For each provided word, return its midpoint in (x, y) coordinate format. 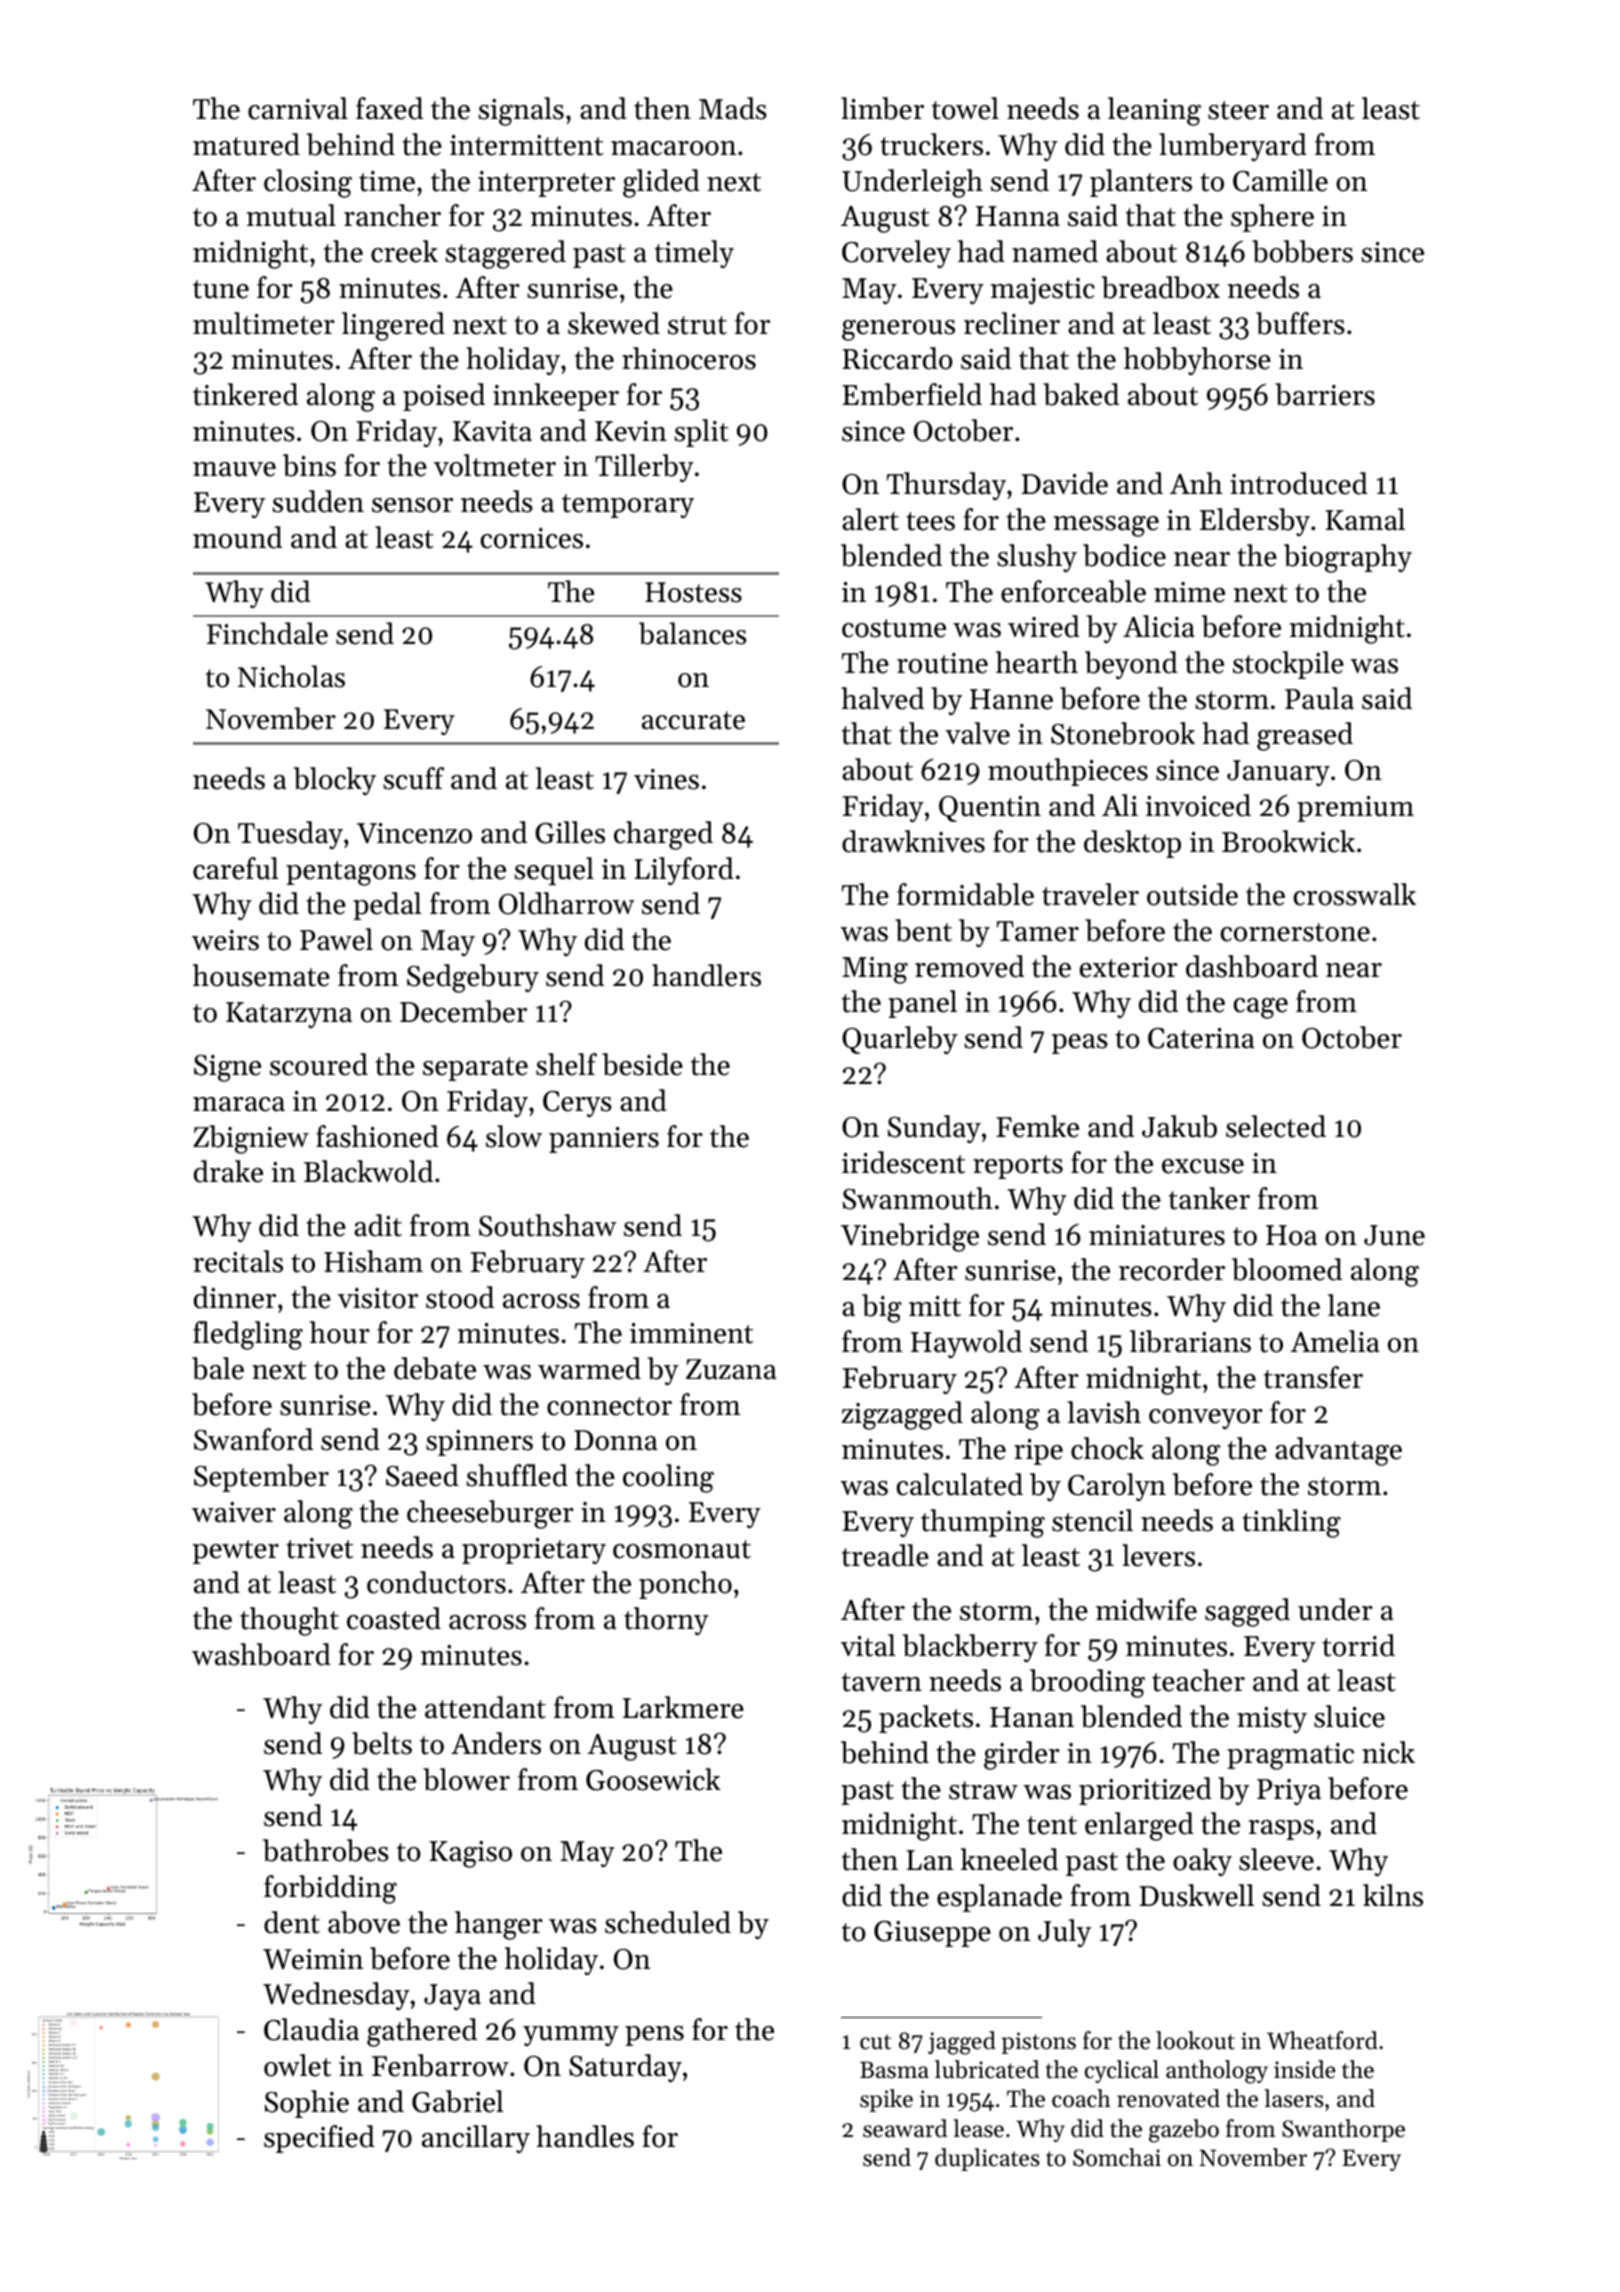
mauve (234, 469)
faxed (389, 108)
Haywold (966, 1344)
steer (1238, 110)
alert (870, 519)
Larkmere (683, 1707)
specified (319, 2139)
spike (886, 2100)
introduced (1299, 483)
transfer (1313, 1377)
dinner (235, 1297)
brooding (1087, 1683)
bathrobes (326, 1850)
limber (882, 108)
